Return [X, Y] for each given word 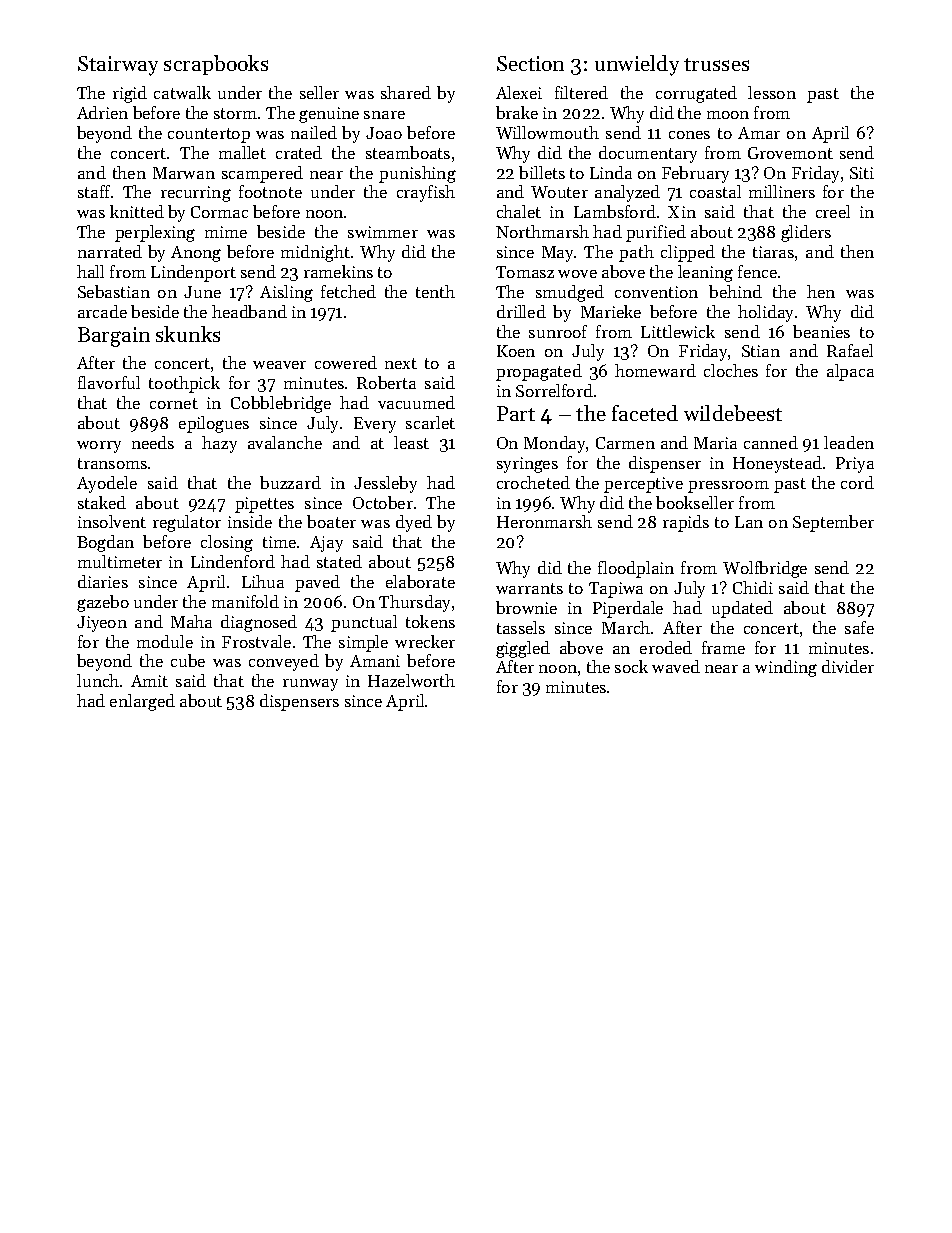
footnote [270, 191]
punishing [417, 174]
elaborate [420, 581]
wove [577, 274]
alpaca [850, 372]
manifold [245, 601]
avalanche [285, 442]
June [202, 292]
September [833, 523]
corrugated [696, 94]
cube [188, 660]
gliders [806, 233]
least [411, 442]
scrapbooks [216, 65]
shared [406, 92]
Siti [862, 173]
